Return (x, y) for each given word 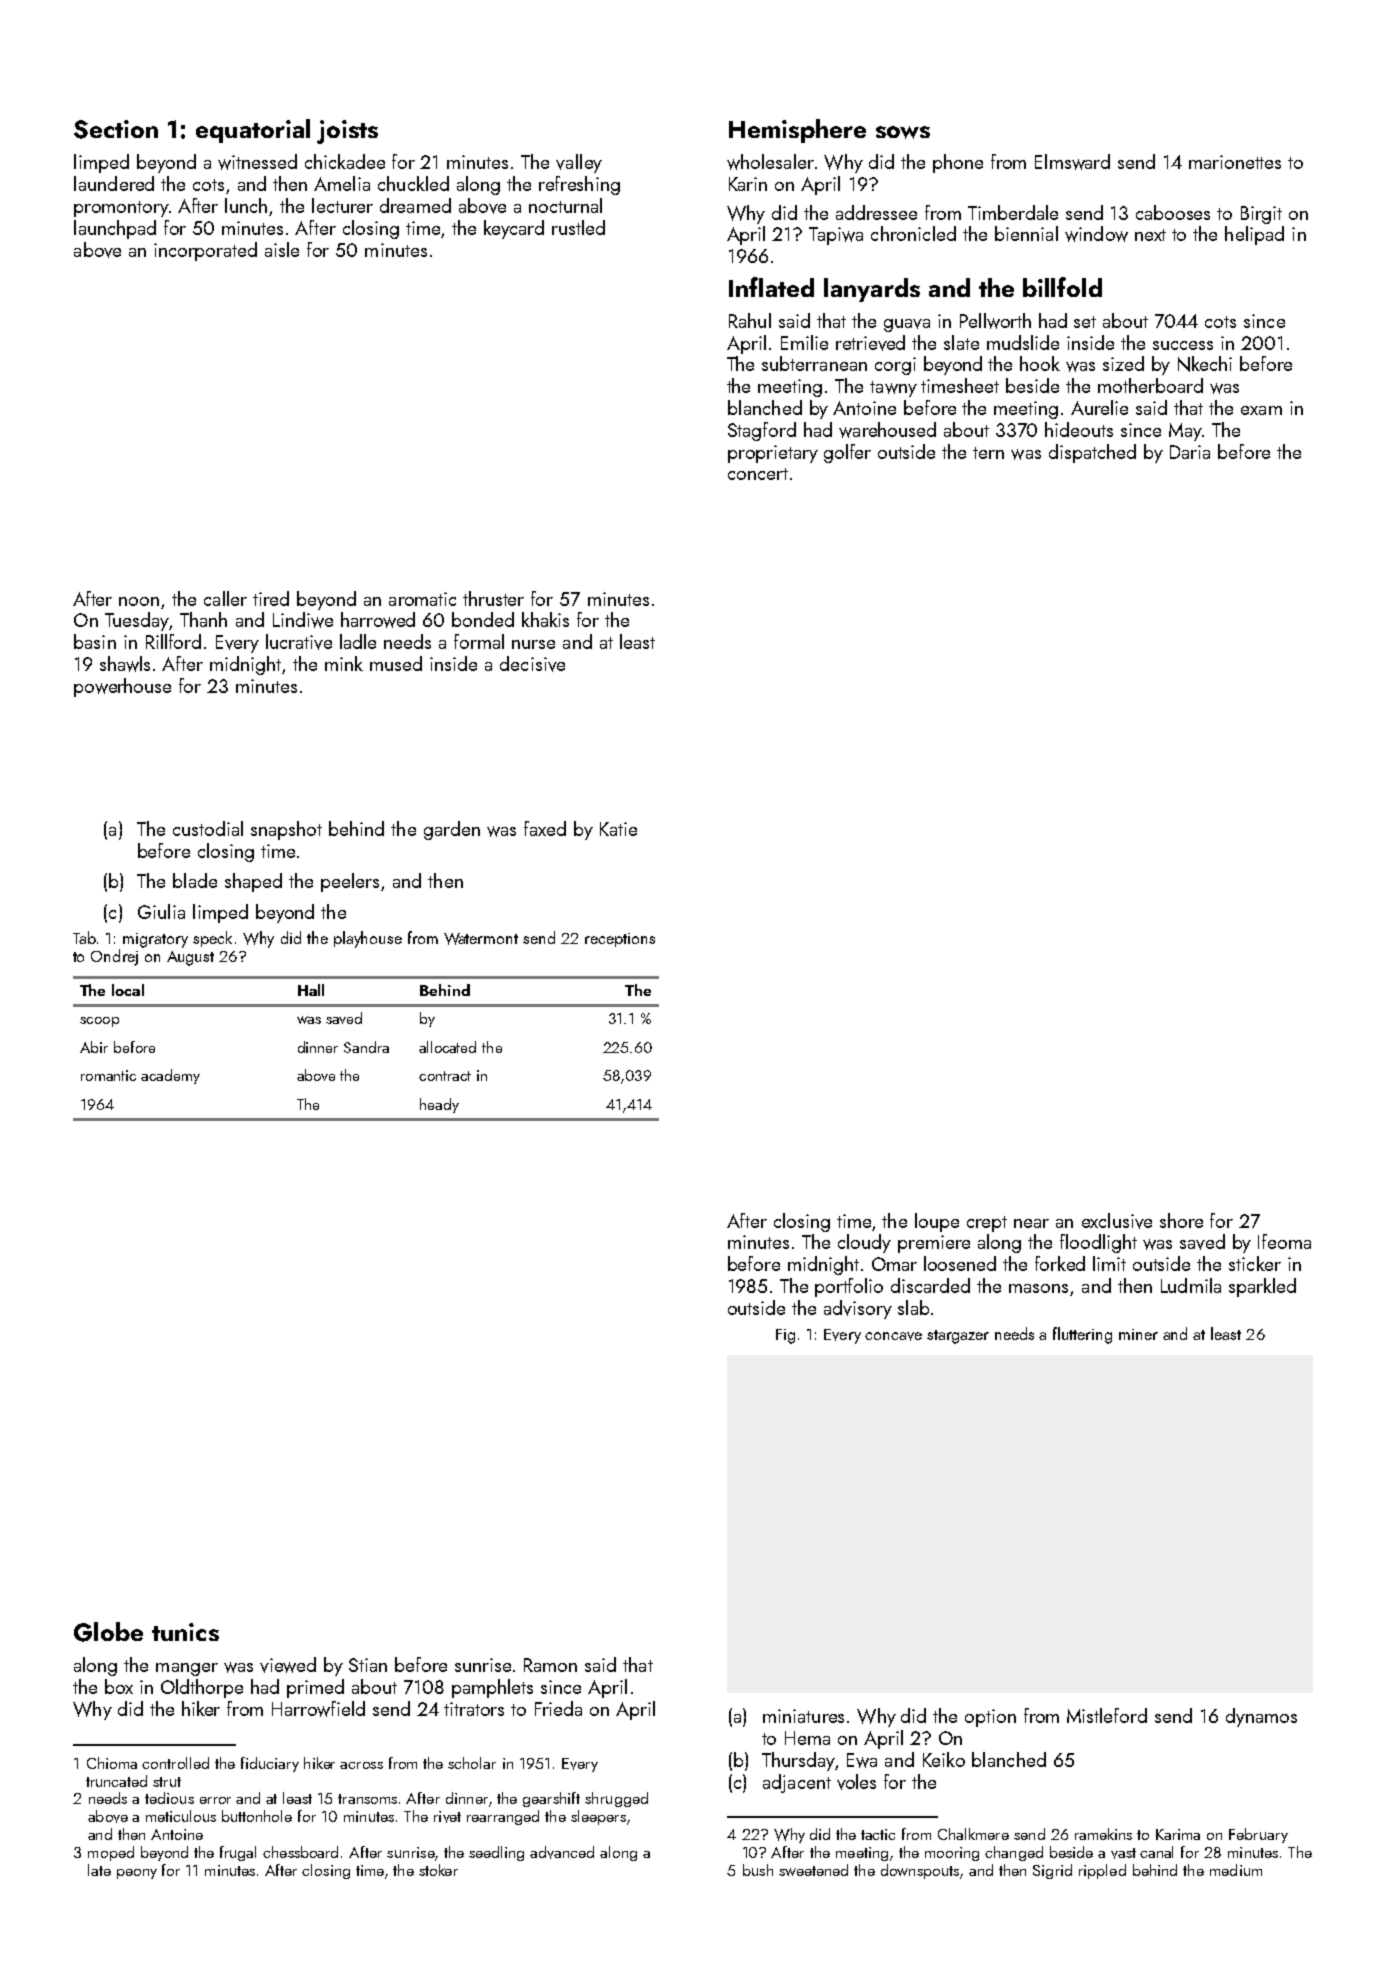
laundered (114, 183)
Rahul (750, 320)
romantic (108, 1075)
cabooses (1173, 212)
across (361, 1765)
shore (1181, 1220)
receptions (620, 940)
